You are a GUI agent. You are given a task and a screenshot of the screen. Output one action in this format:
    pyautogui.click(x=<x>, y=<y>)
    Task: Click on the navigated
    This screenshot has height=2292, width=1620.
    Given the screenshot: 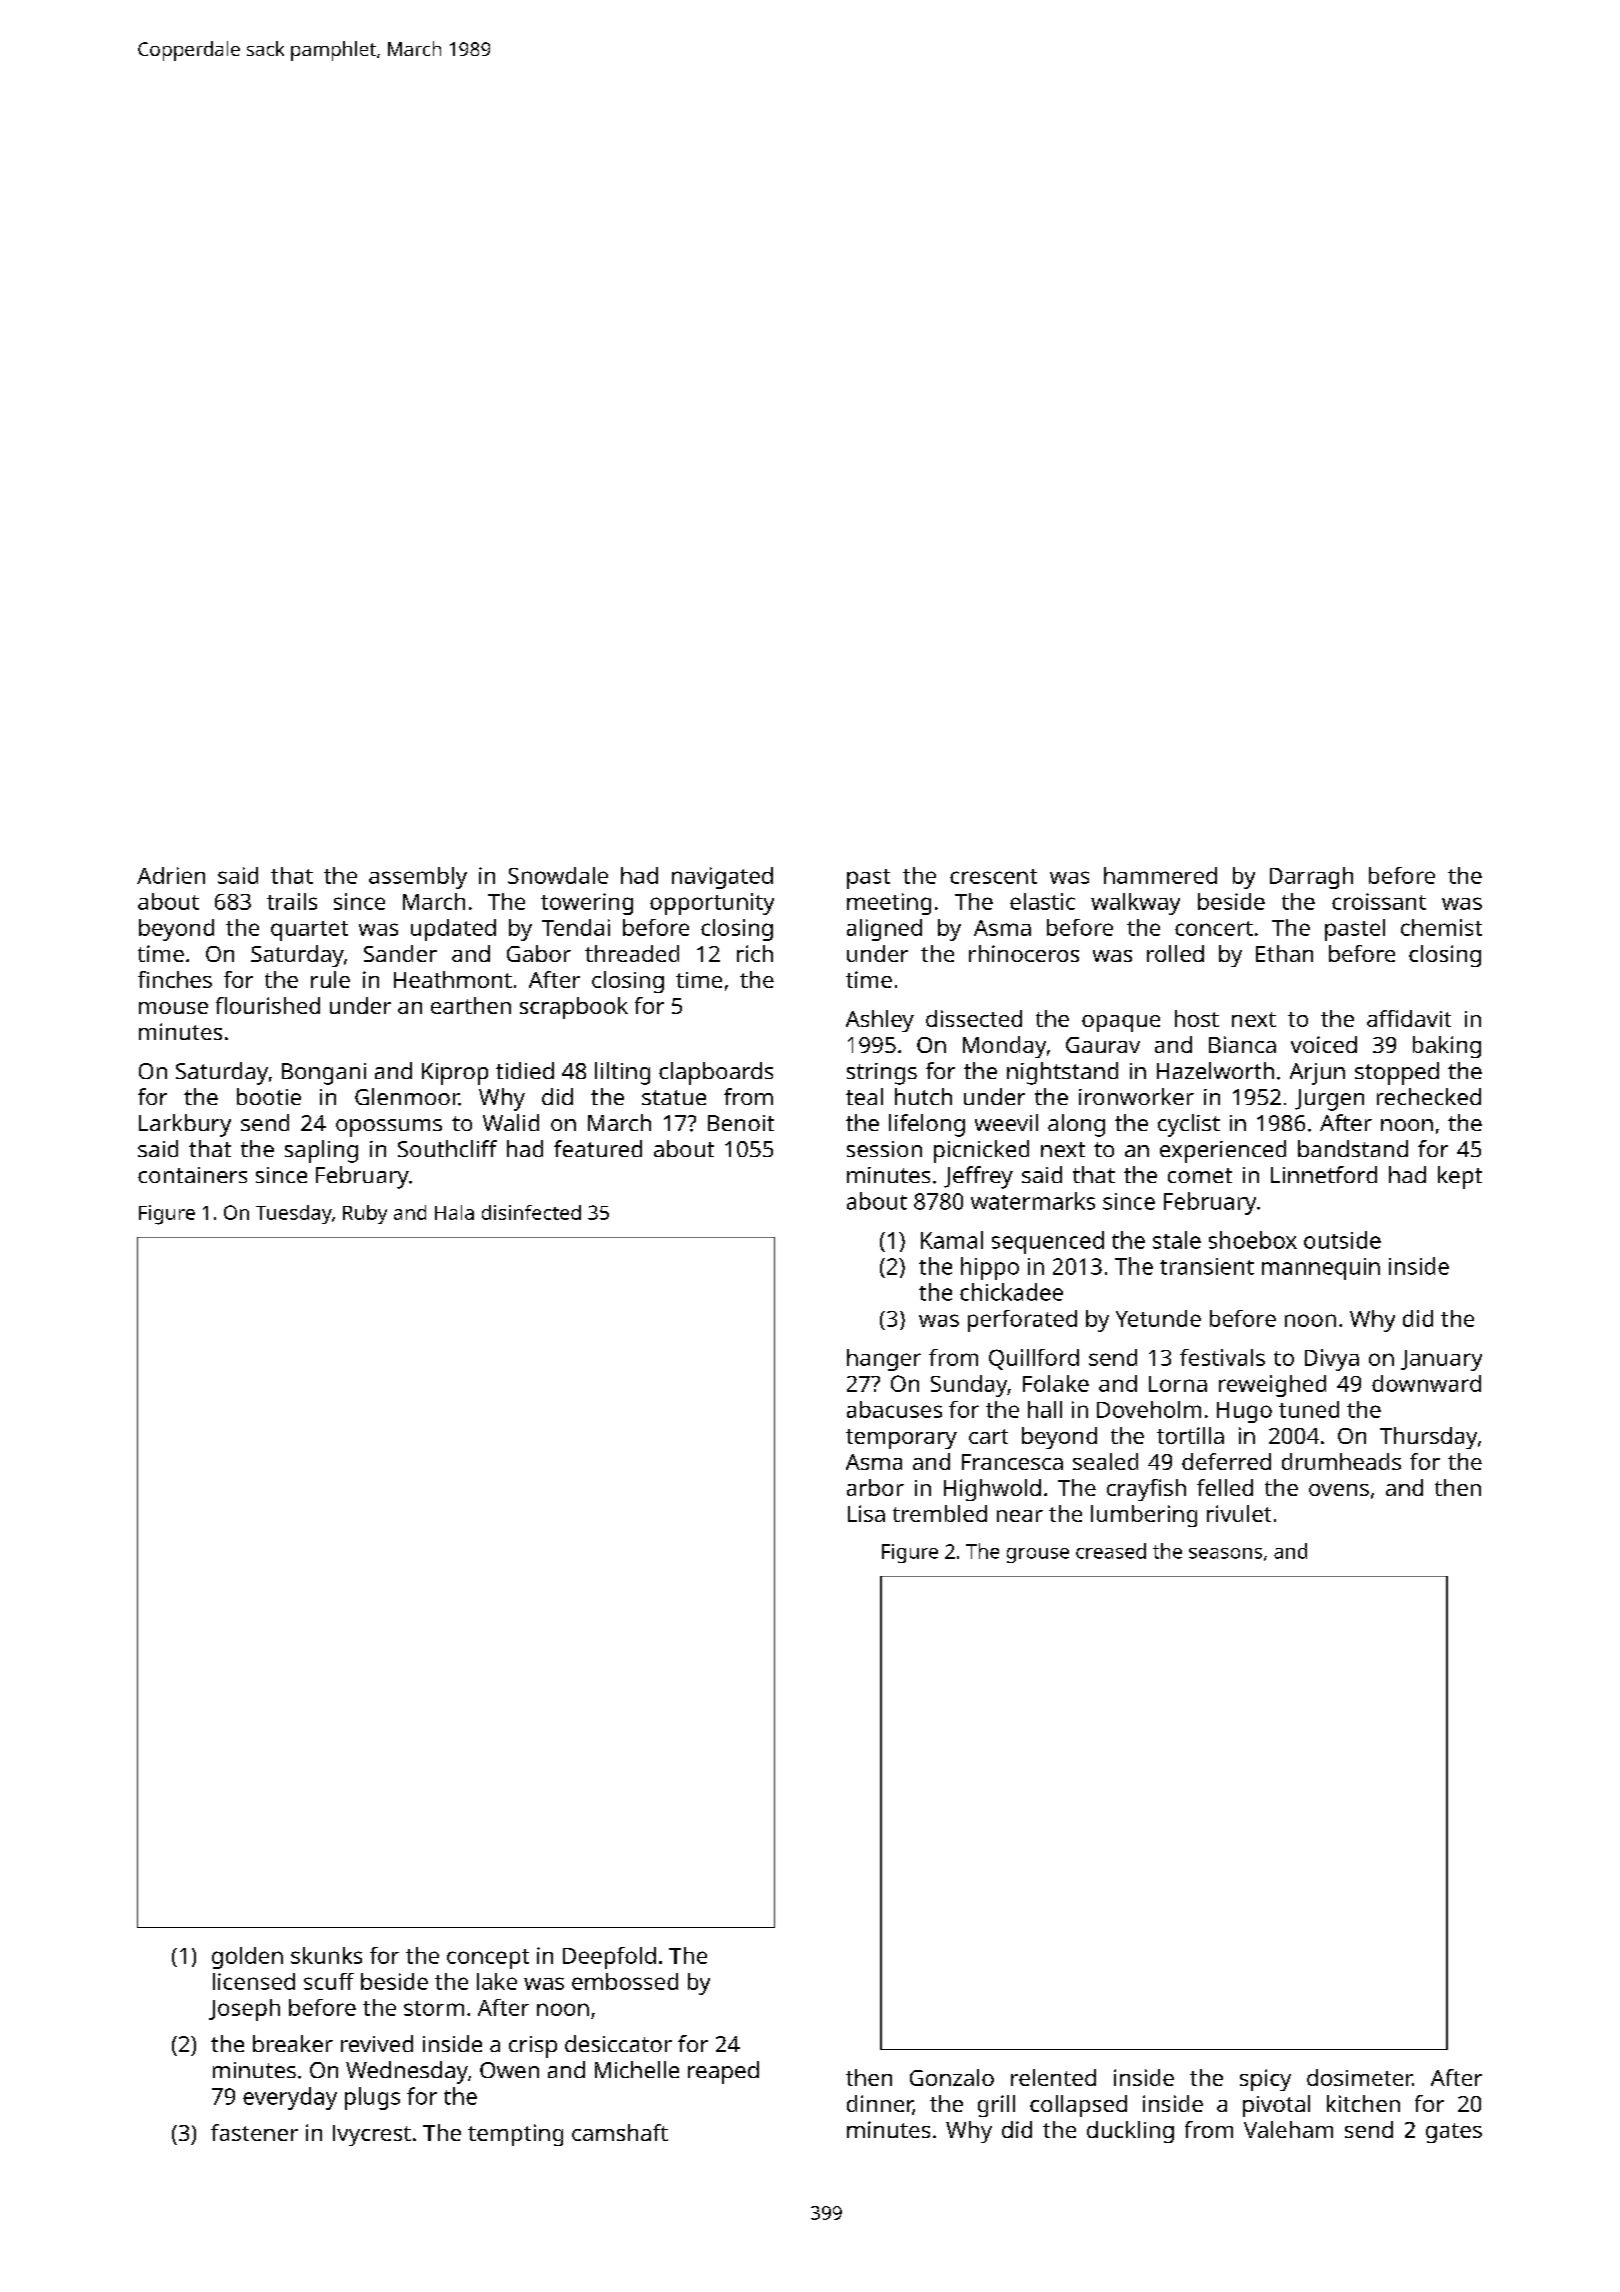 What is the action you would take?
    pyautogui.click(x=722, y=878)
